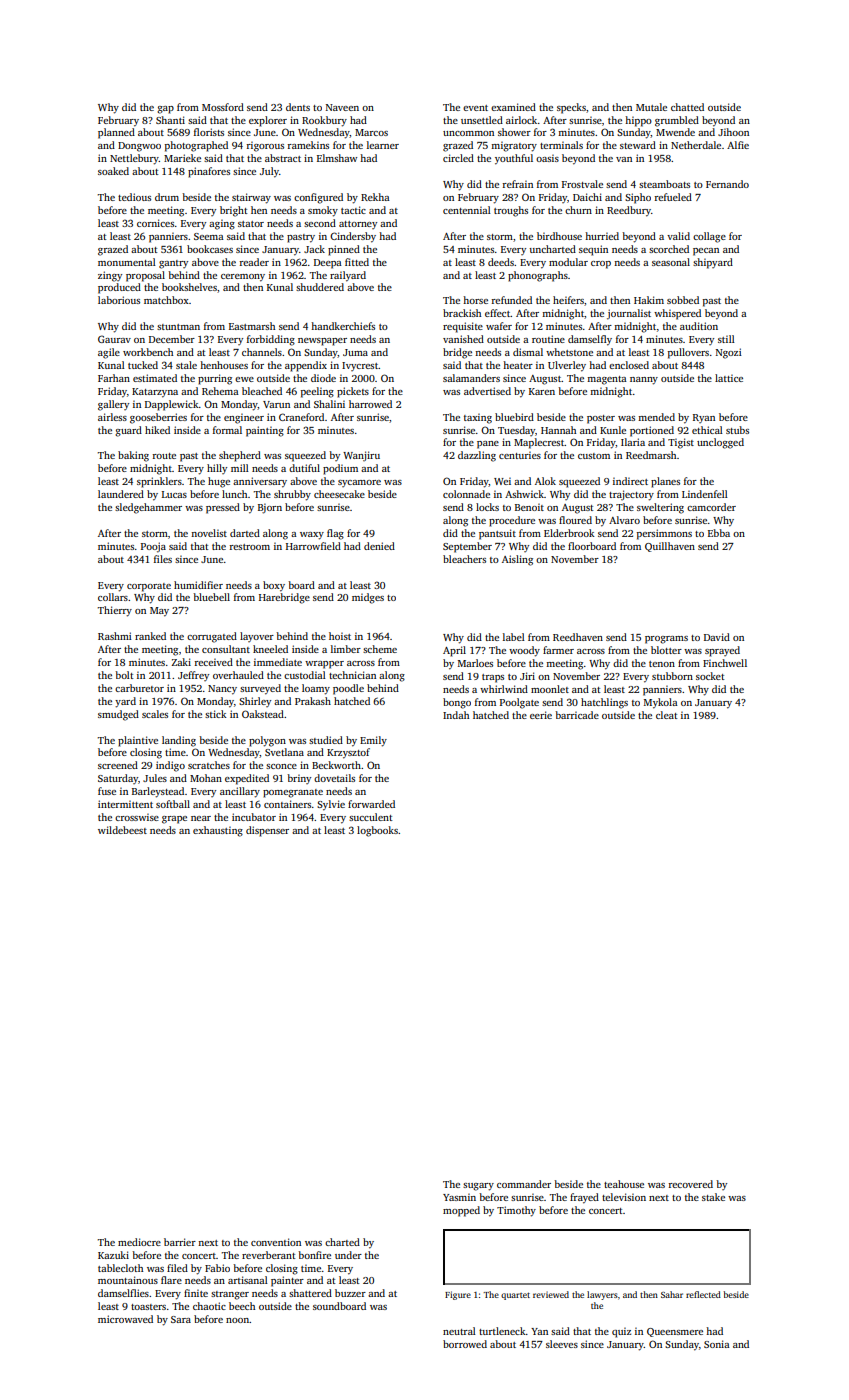  What do you see at coordinates (276, 1242) in the screenshot?
I see `convention` at bounding box center [276, 1242].
